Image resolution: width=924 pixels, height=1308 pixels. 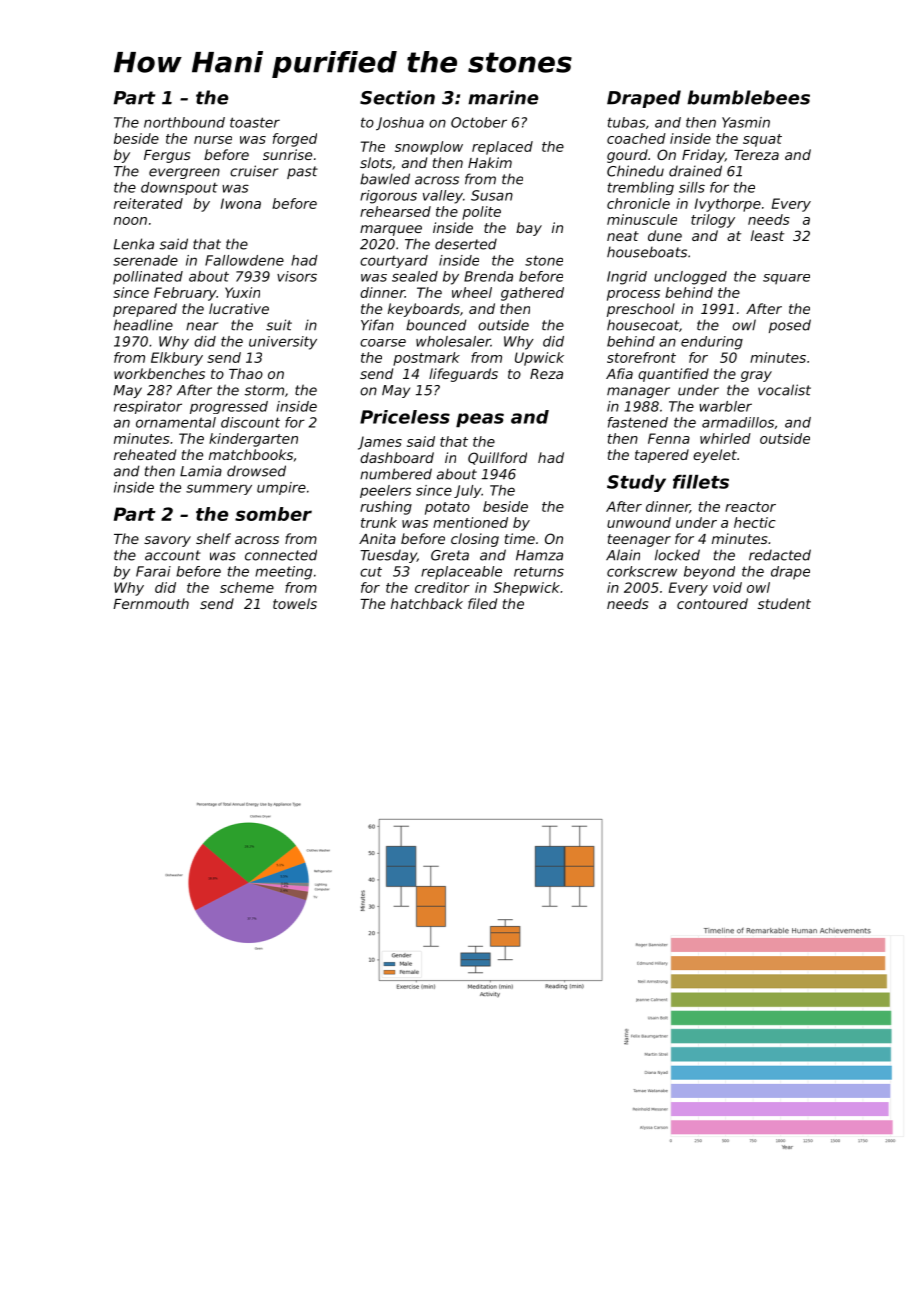 What do you see at coordinates (690, 278) in the image?
I see `unclogged` at bounding box center [690, 278].
